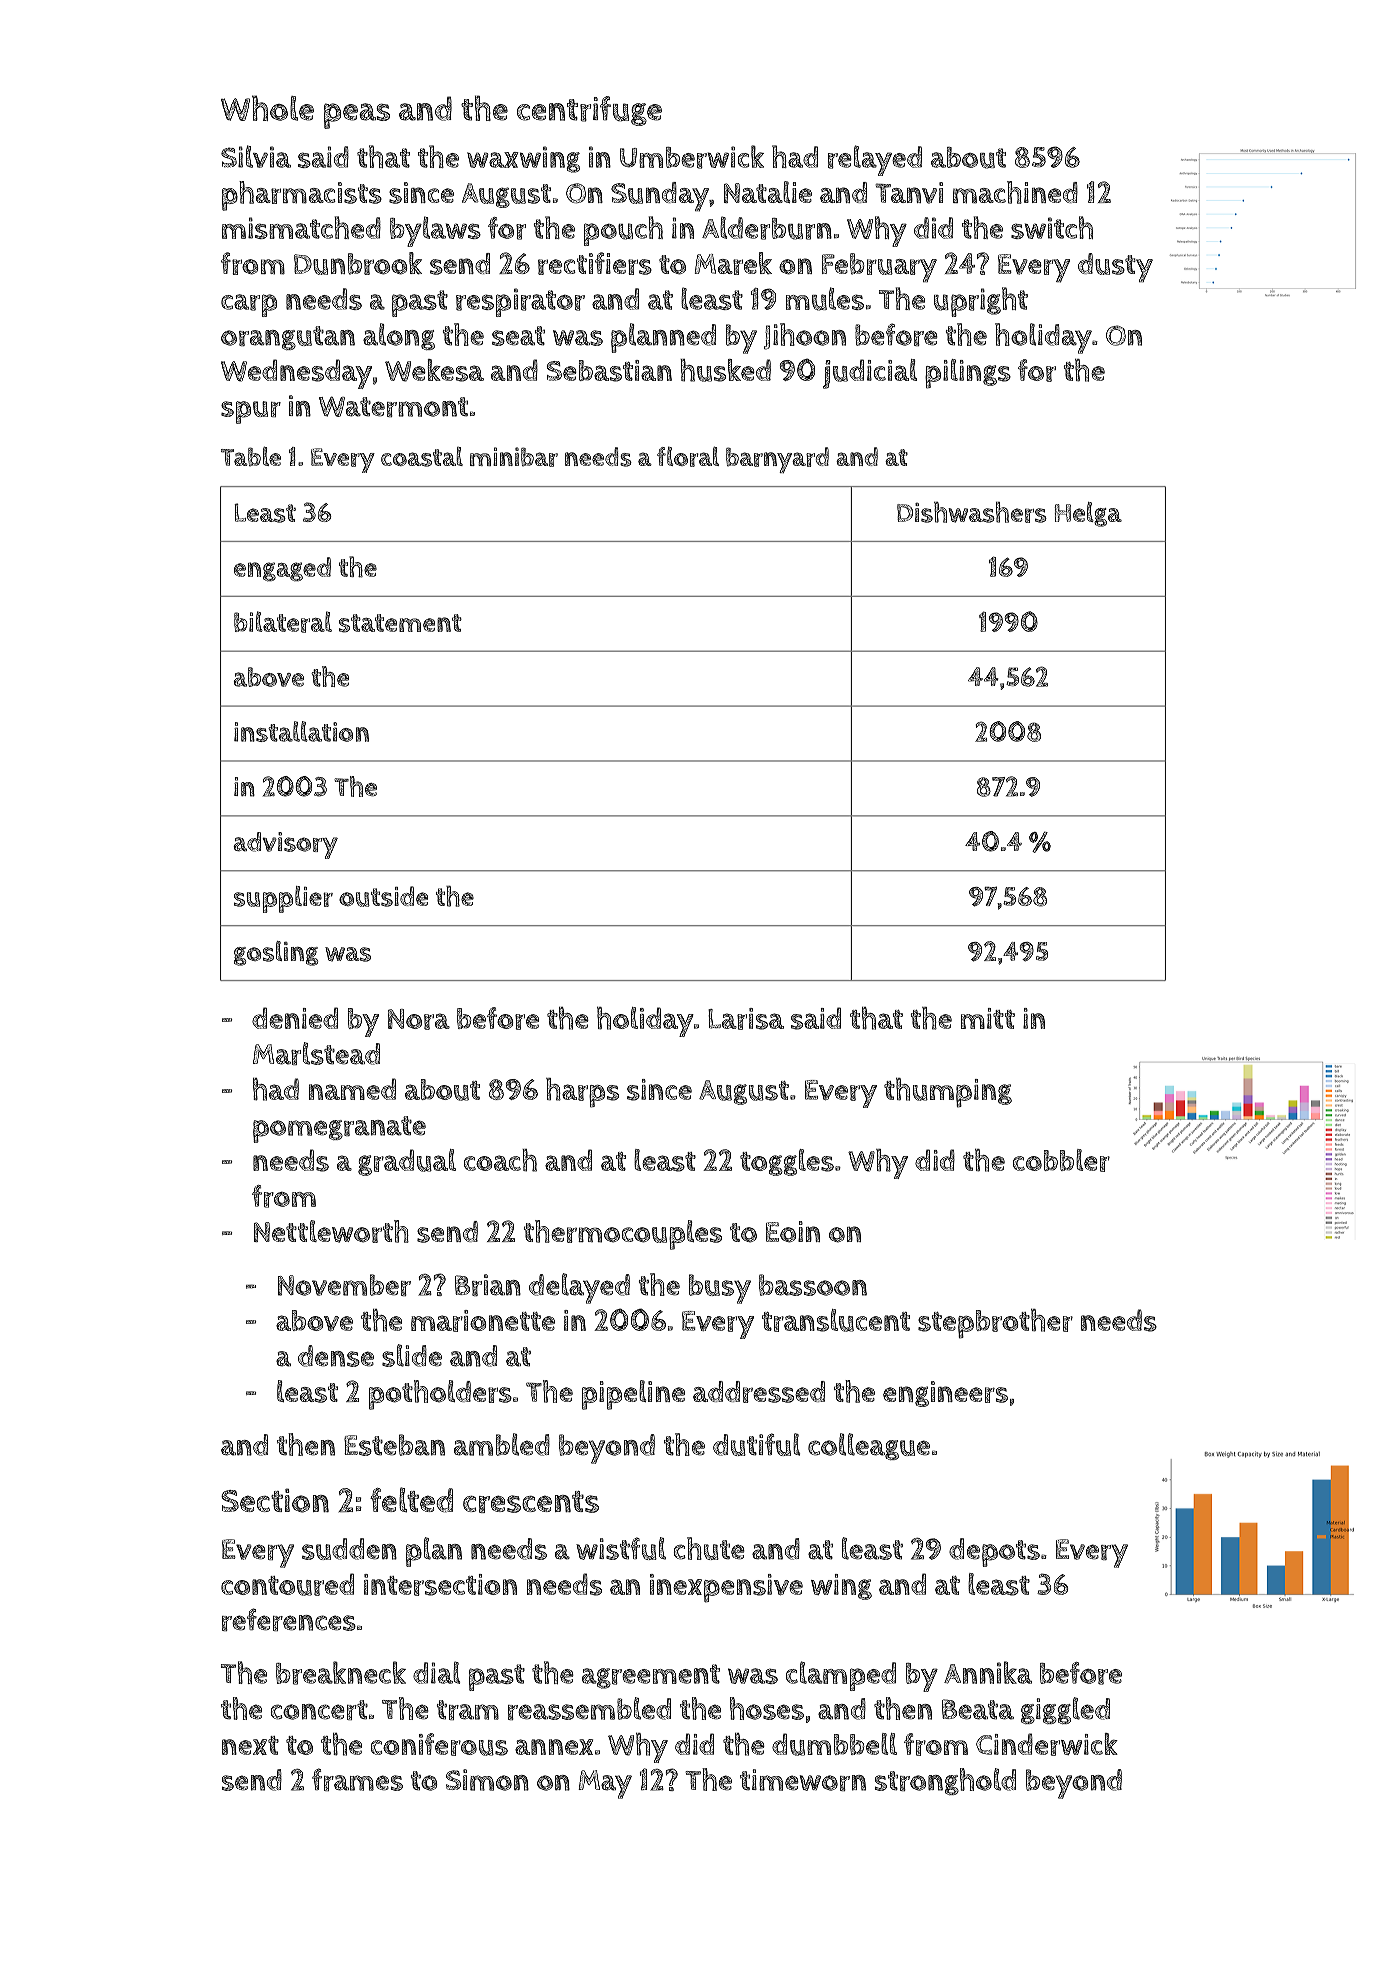 The height and width of the page is (1969, 1386). I want to click on spur, so click(251, 412).
